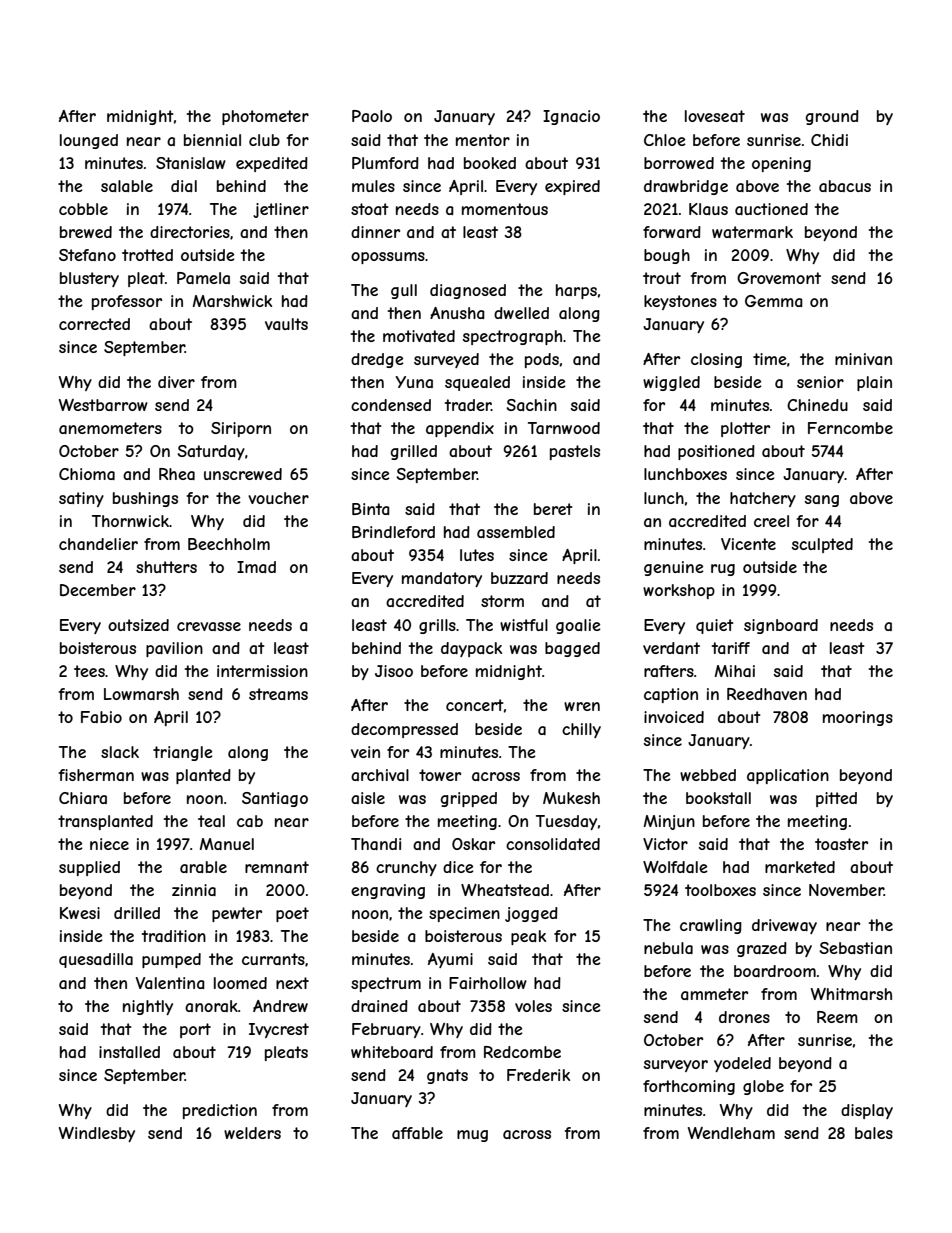 The image size is (952, 1233). I want to click on November, so click(846, 890).
